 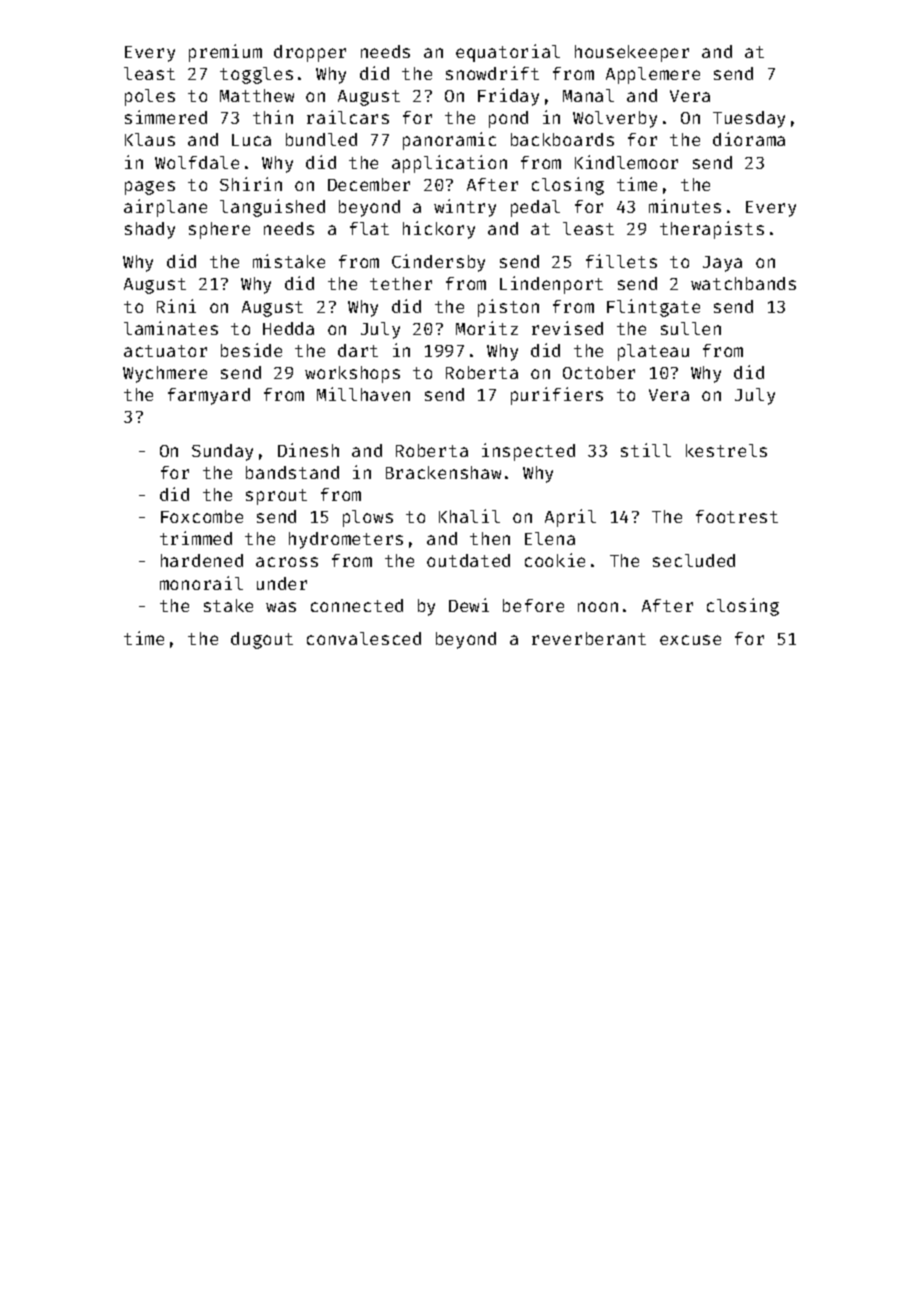 I want to click on beside, so click(x=251, y=350).
